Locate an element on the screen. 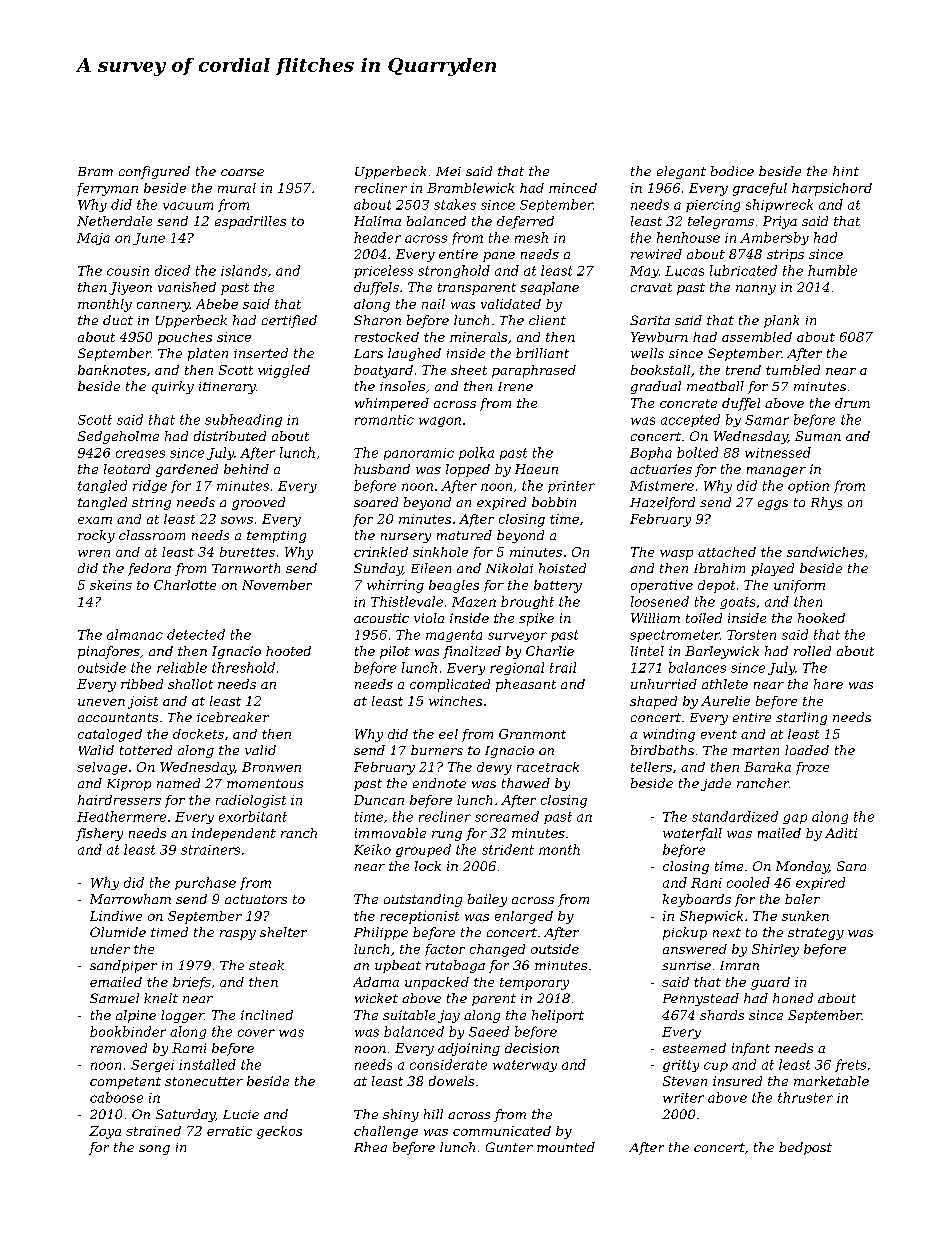  behind is located at coordinates (246, 469).
